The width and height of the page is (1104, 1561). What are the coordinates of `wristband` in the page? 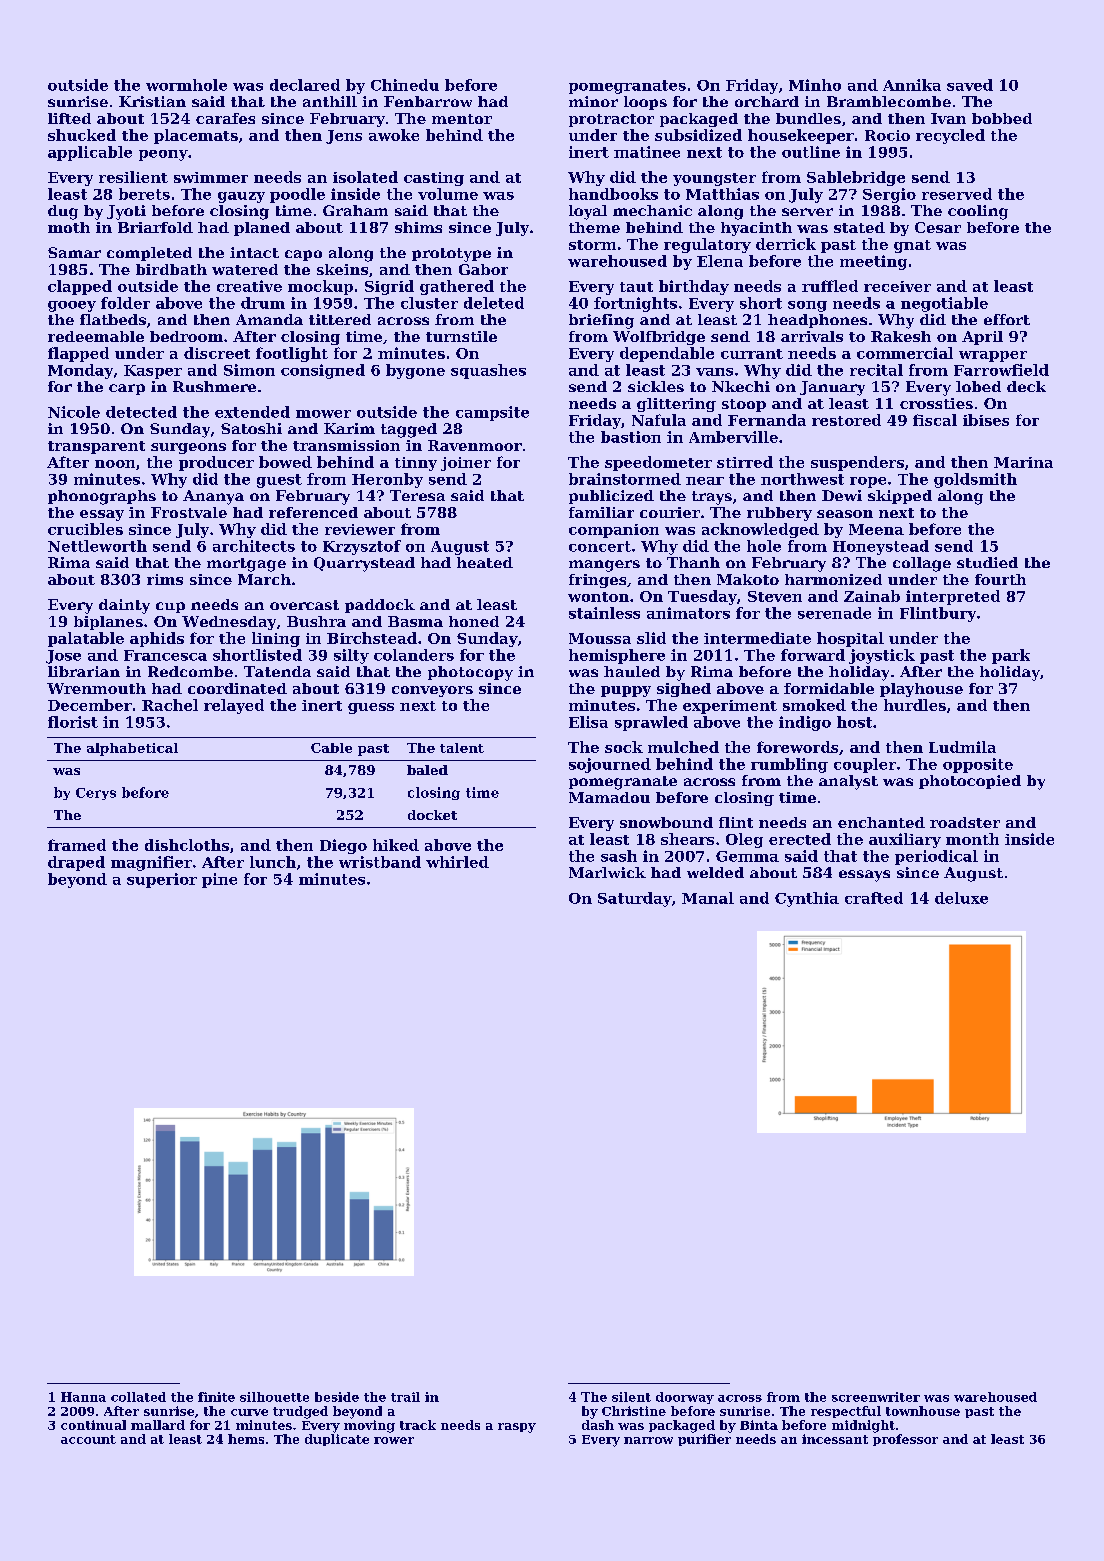 It's located at (380, 862).
